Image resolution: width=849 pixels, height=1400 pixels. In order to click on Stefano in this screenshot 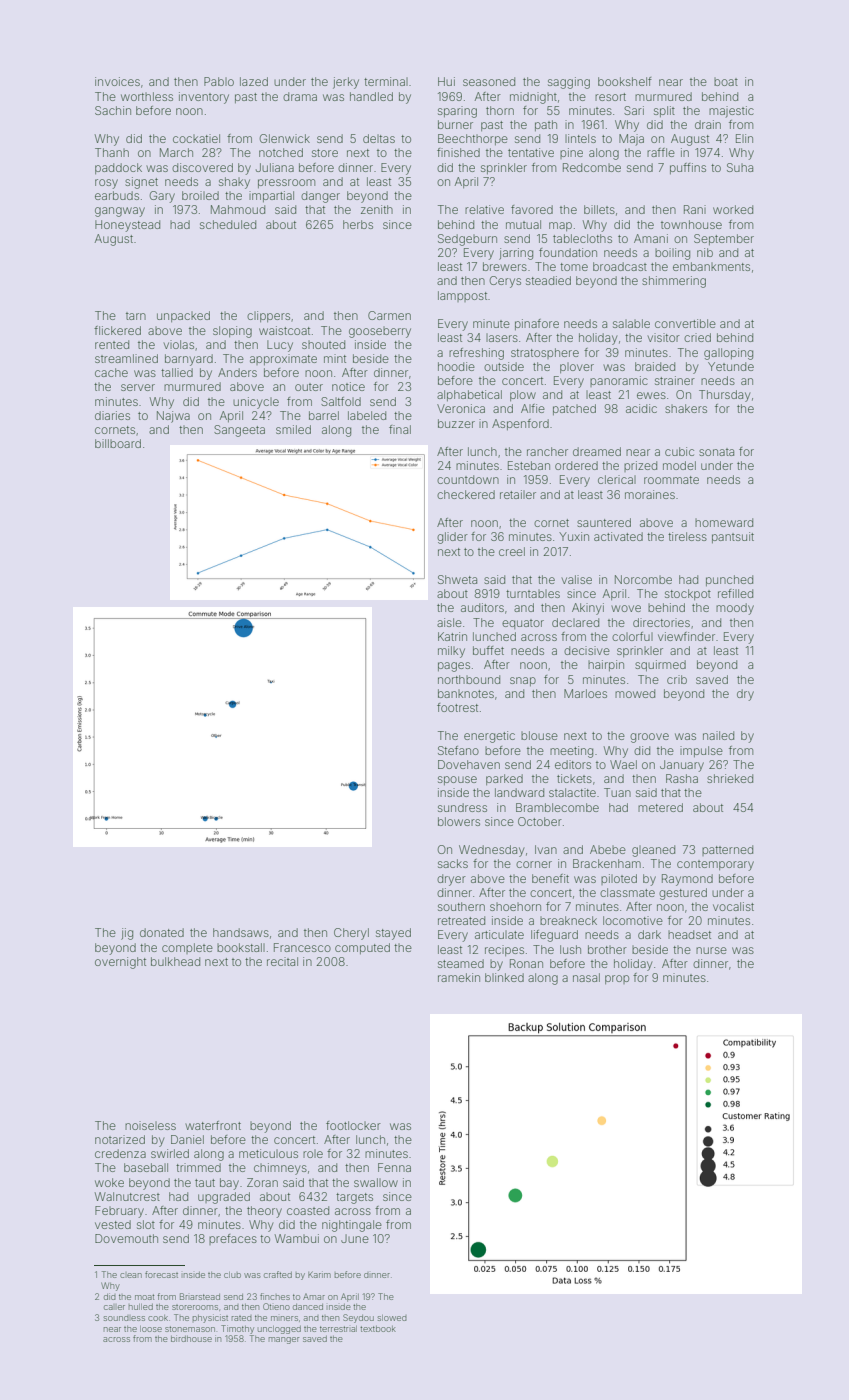, I will do `click(458, 750)`.
